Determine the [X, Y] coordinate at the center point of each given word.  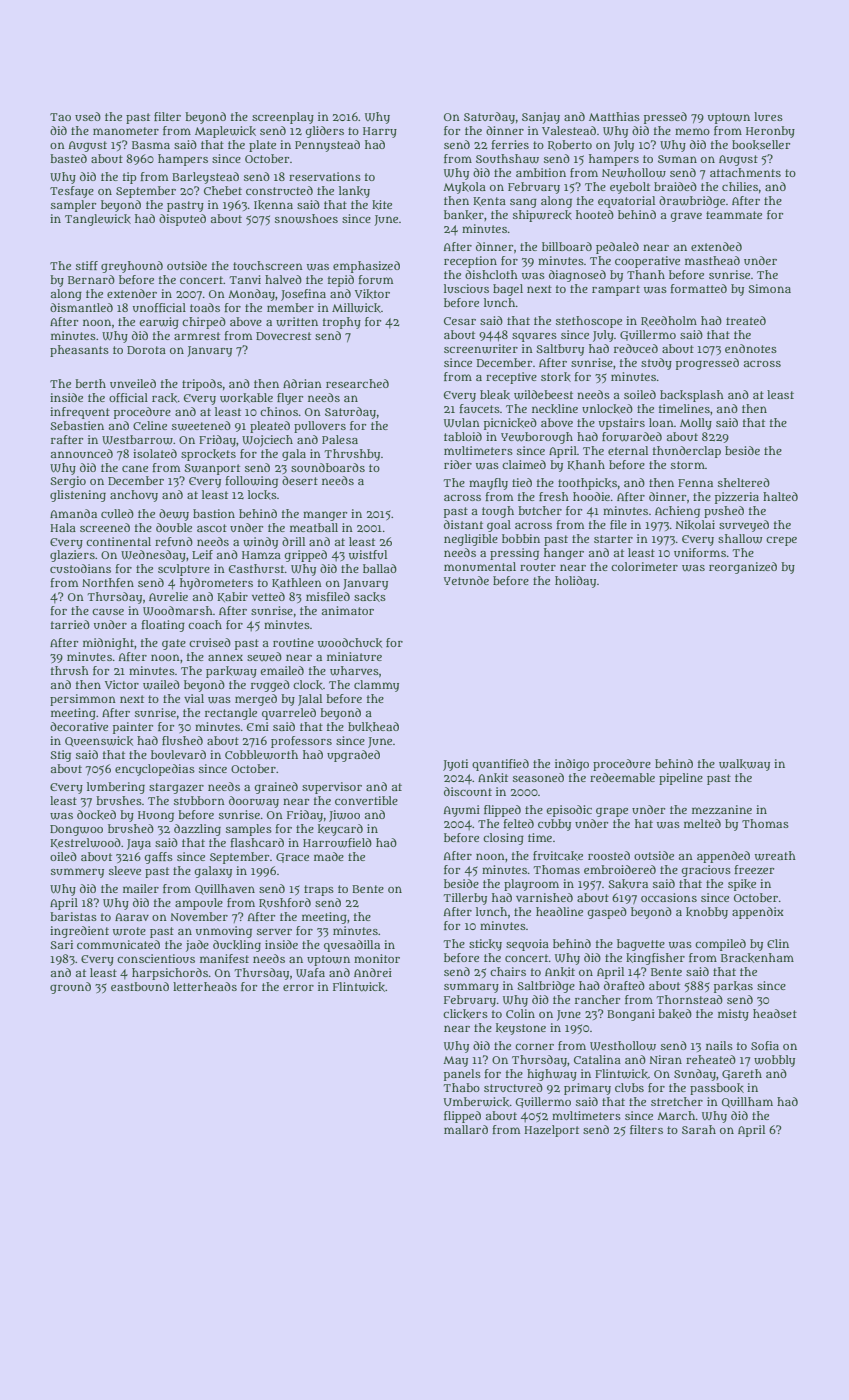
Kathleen [297, 583]
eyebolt [630, 188]
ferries [510, 144]
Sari [61, 944]
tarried [70, 624]
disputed [182, 220]
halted [780, 496]
